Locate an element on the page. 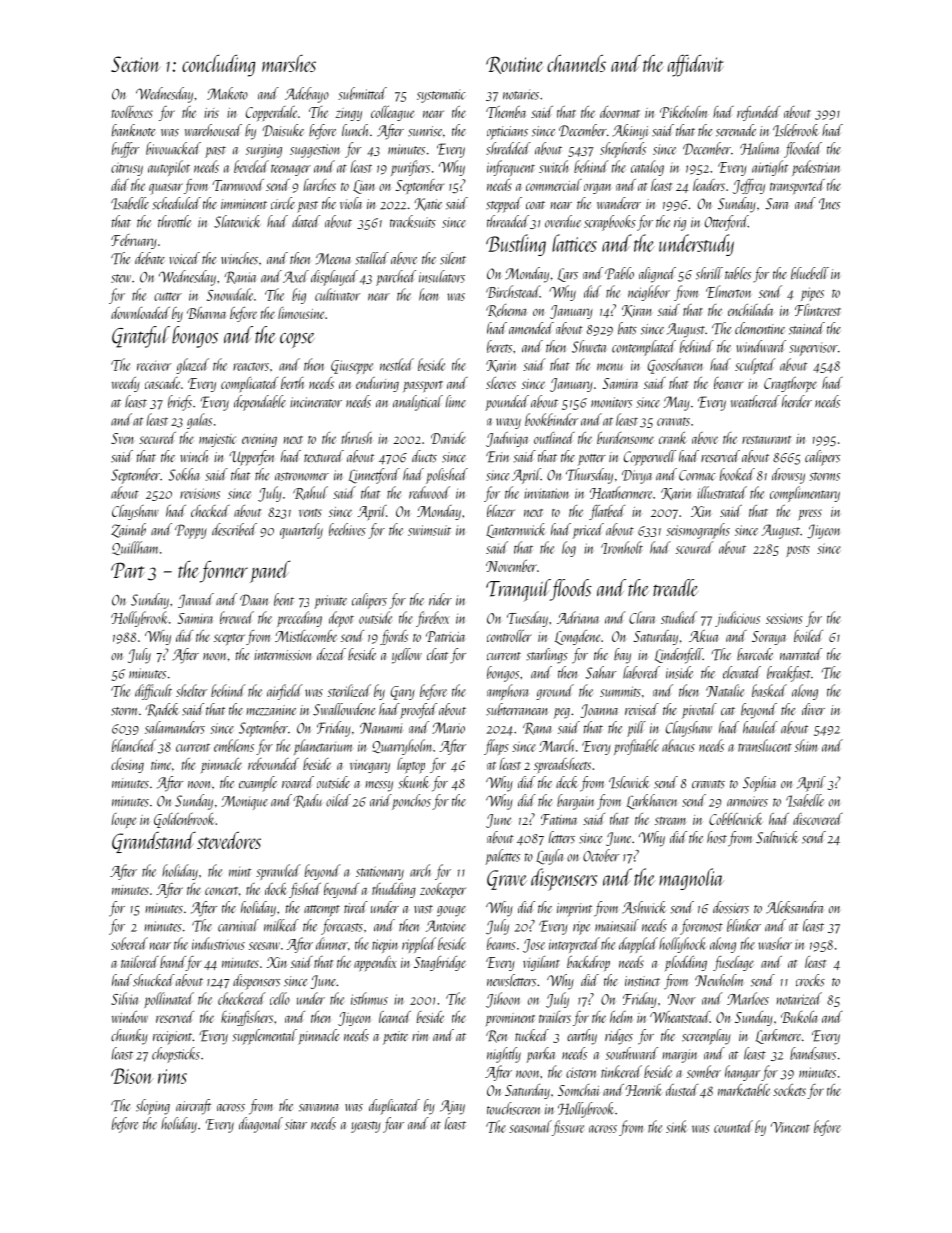  shim is located at coordinates (806, 745).
